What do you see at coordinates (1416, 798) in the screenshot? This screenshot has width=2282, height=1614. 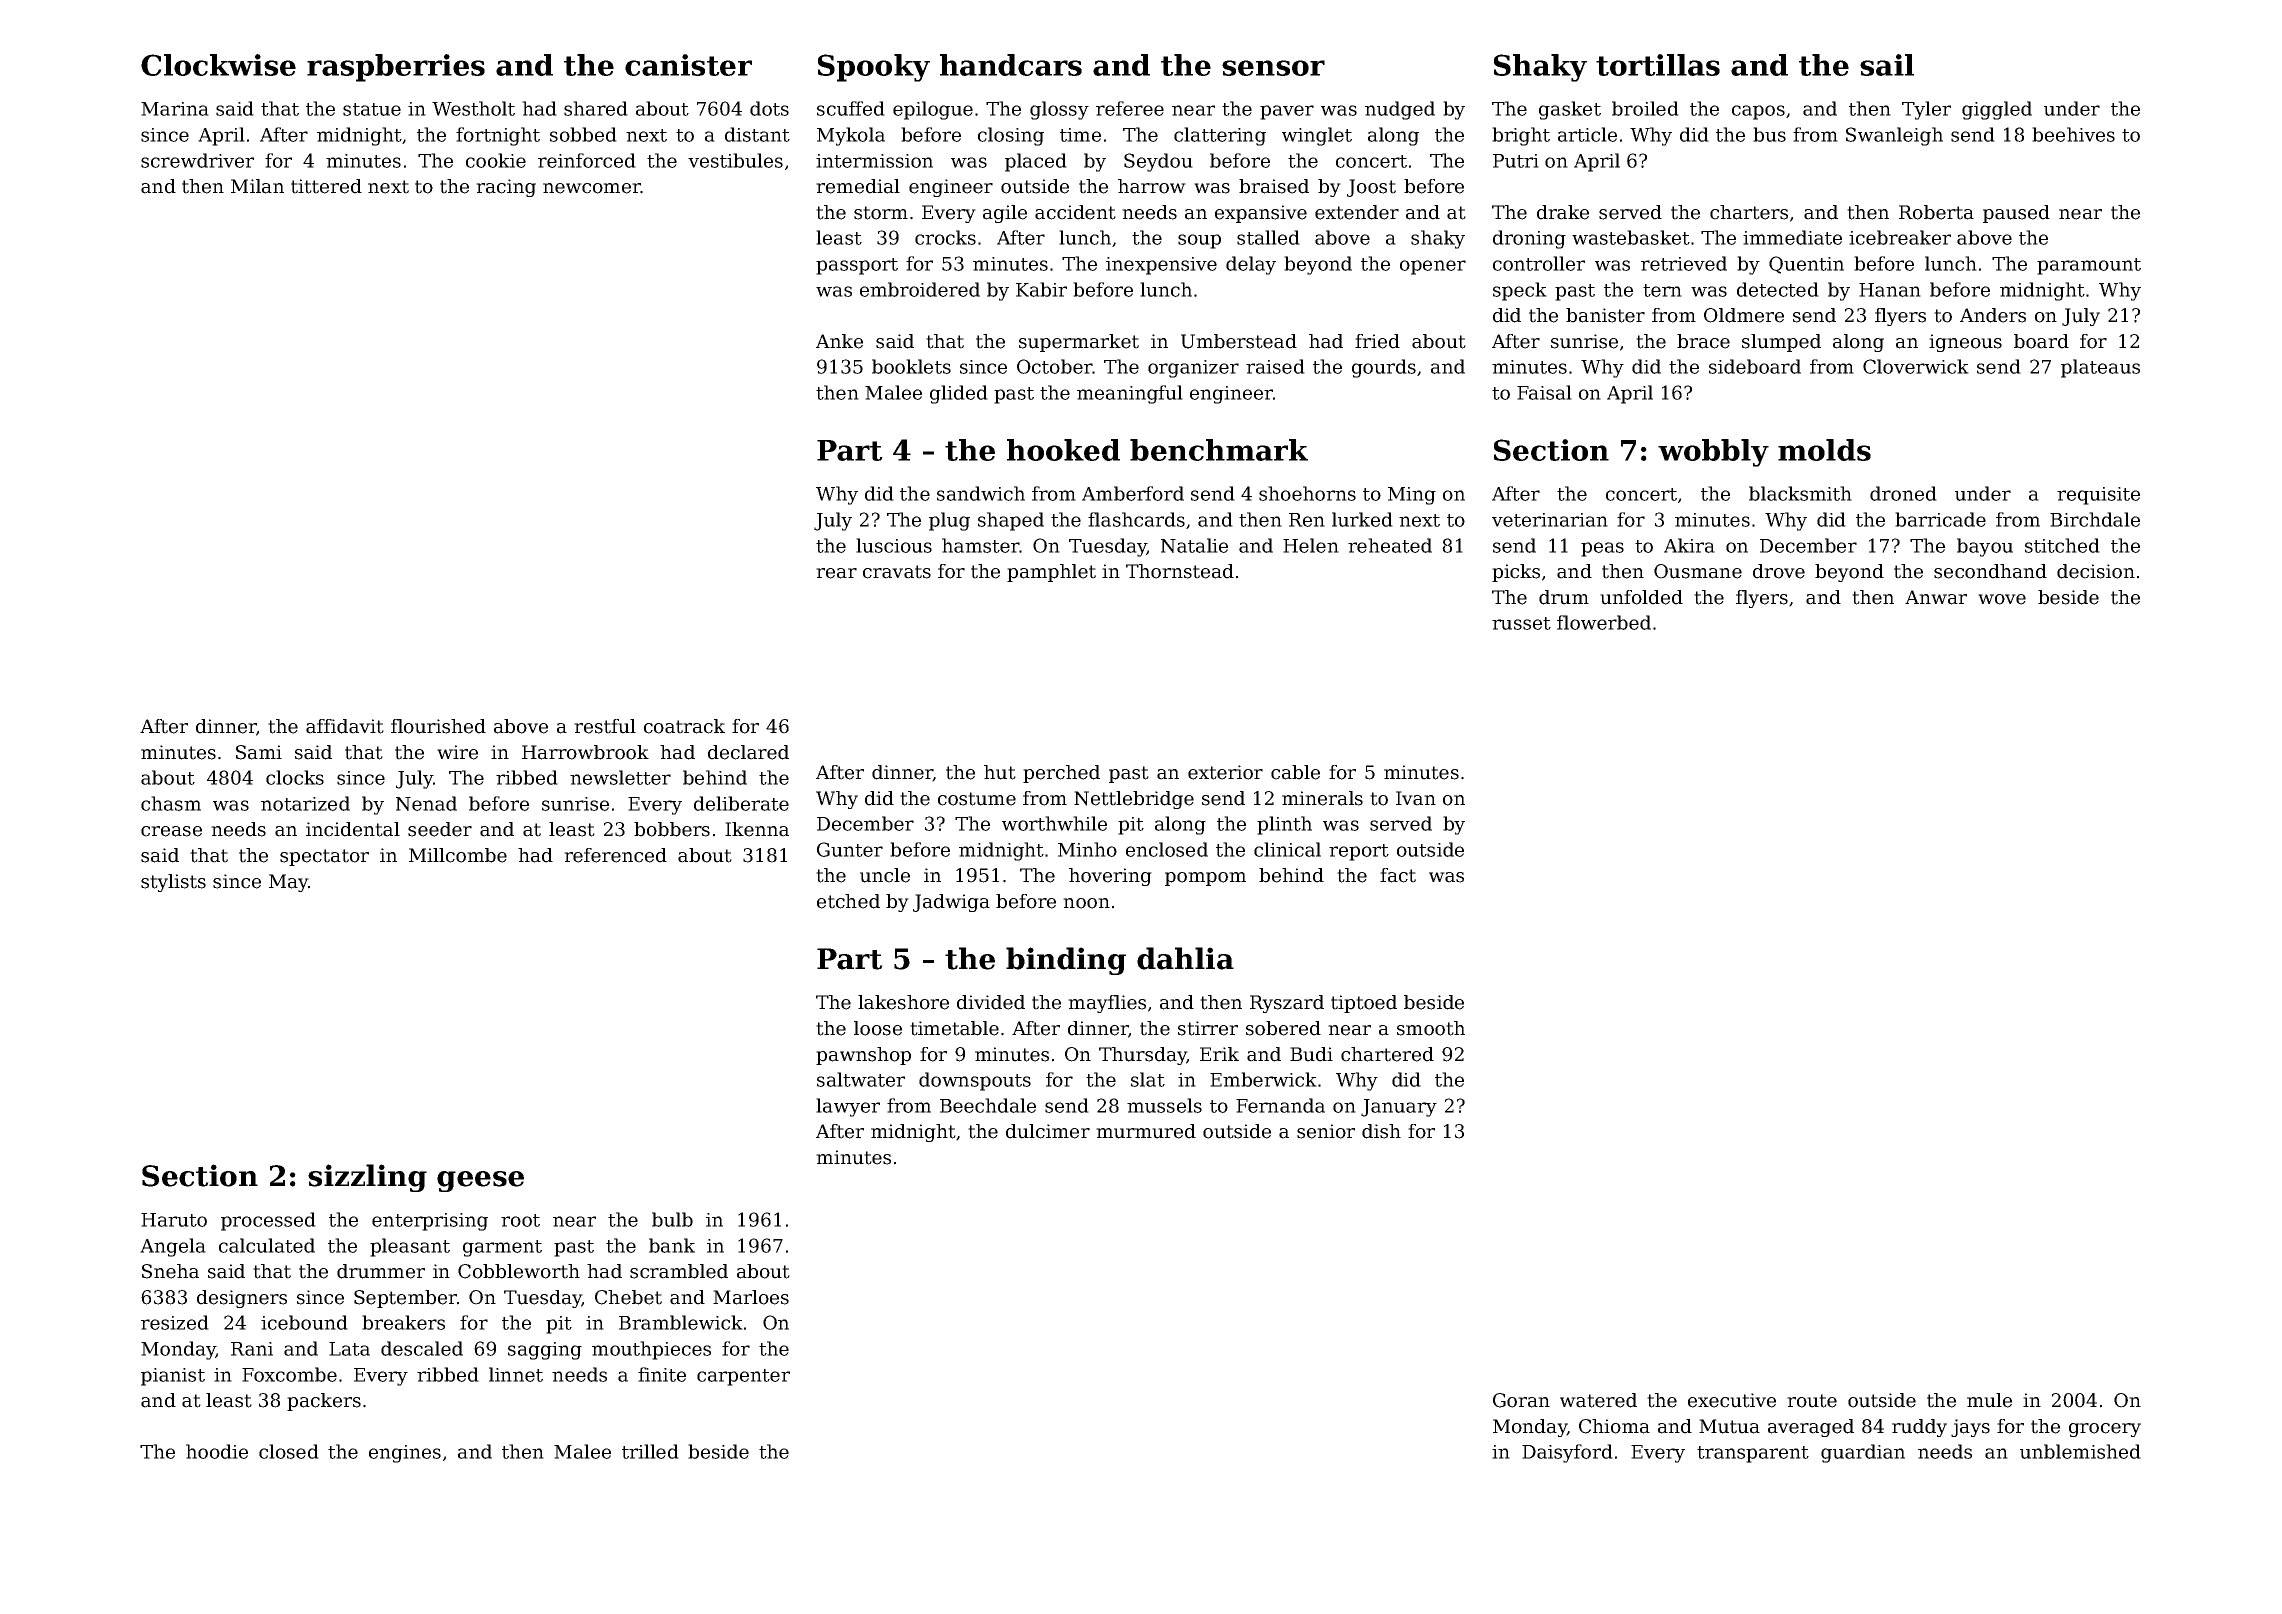 I see `Ivan` at bounding box center [1416, 798].
